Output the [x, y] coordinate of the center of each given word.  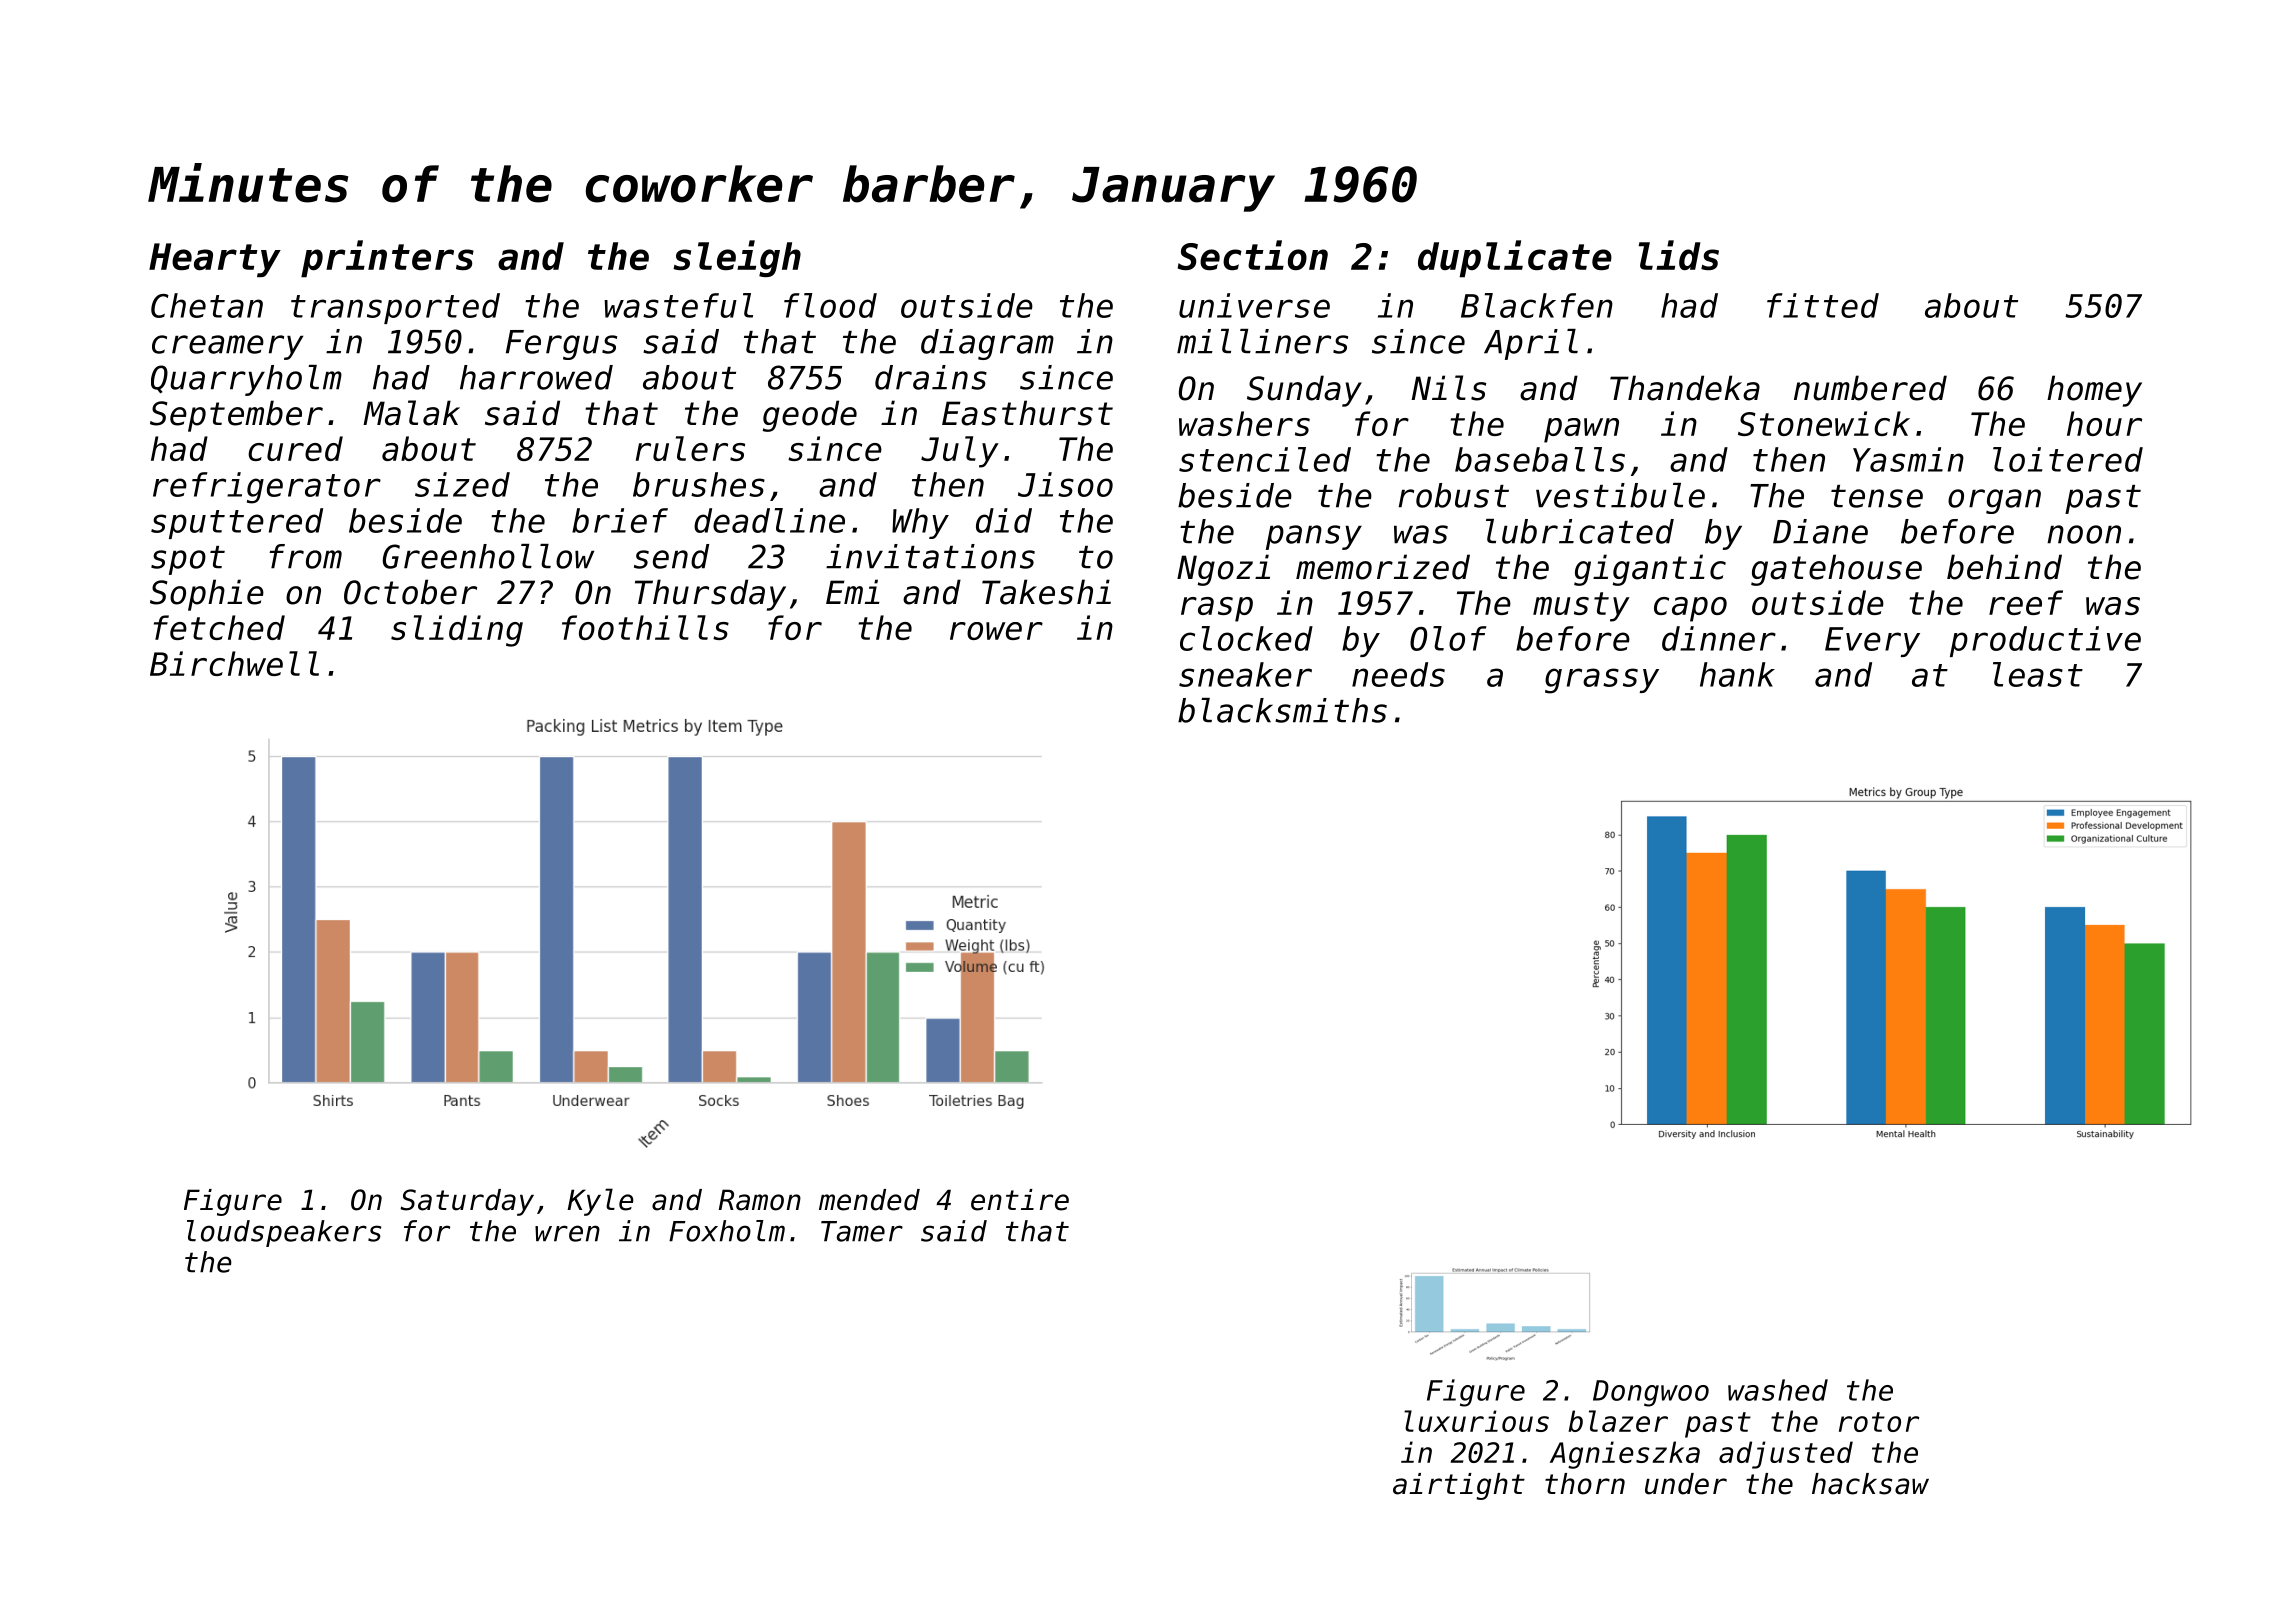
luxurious [1476, 1421]
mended [869, 1200]
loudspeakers [284, 1233]
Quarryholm [246, 380]
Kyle [600, 1202]
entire [1020, 1200]
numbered [1870, 388]
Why [920, 523]
